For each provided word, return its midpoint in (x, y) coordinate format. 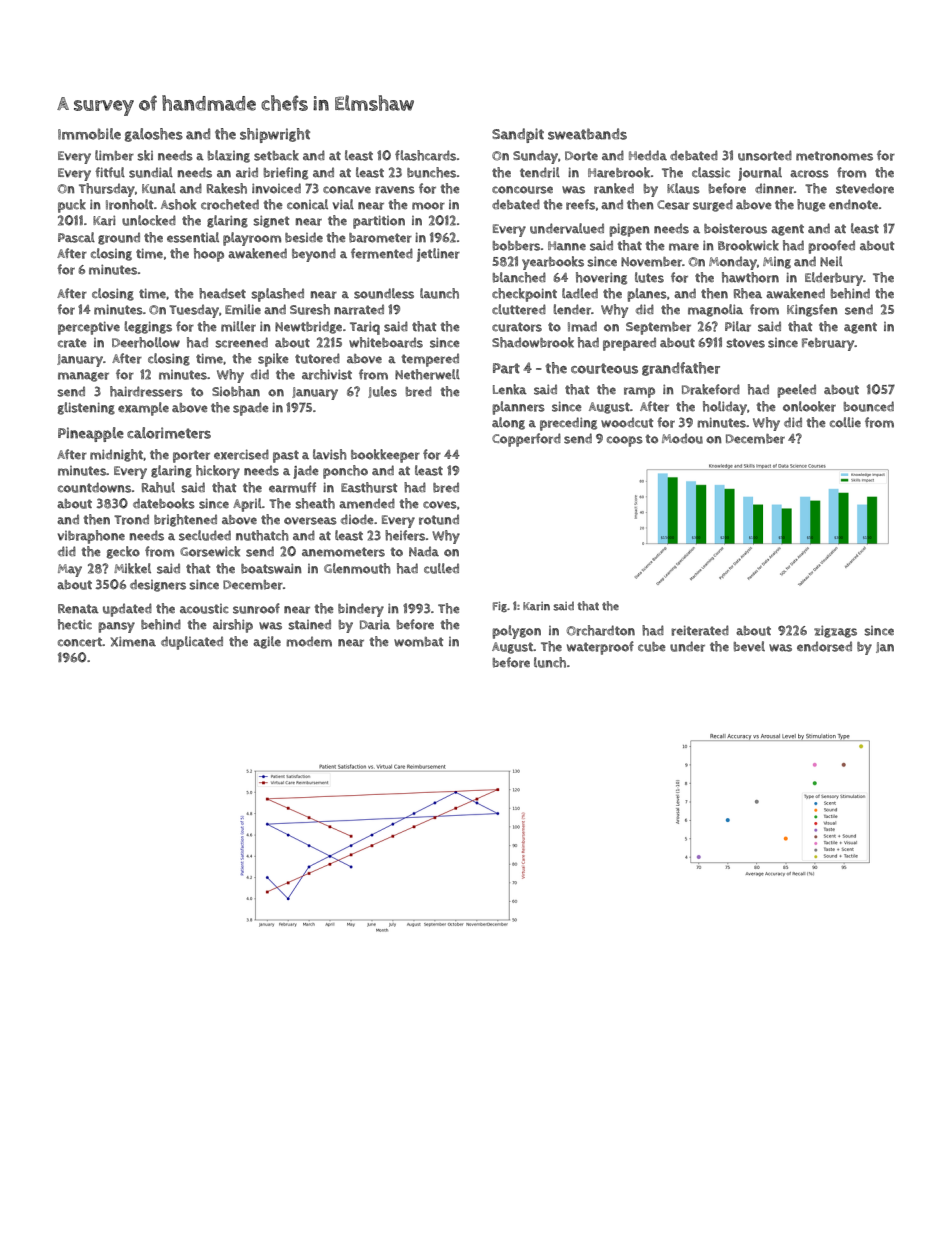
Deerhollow (146, 342)
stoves (745, 343)
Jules (382, 392)
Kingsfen (812, 310)
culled (441, 568)
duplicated (192, 643)
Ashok (178, 204)
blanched (519, 277)
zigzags (835, 631)
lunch (550, 662)
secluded (205, 535)
